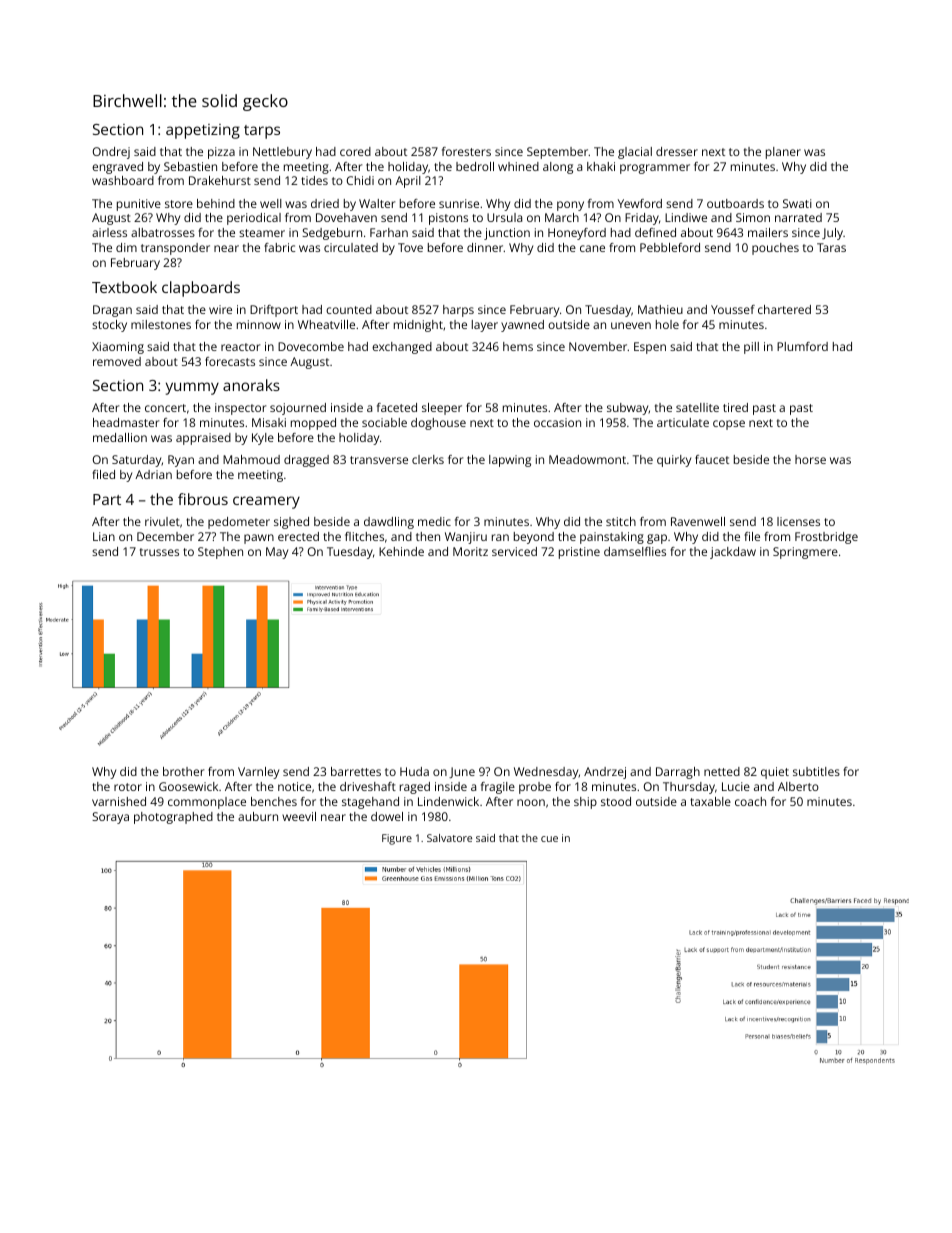  I want to click on jackdaw, so click(733, 553).
